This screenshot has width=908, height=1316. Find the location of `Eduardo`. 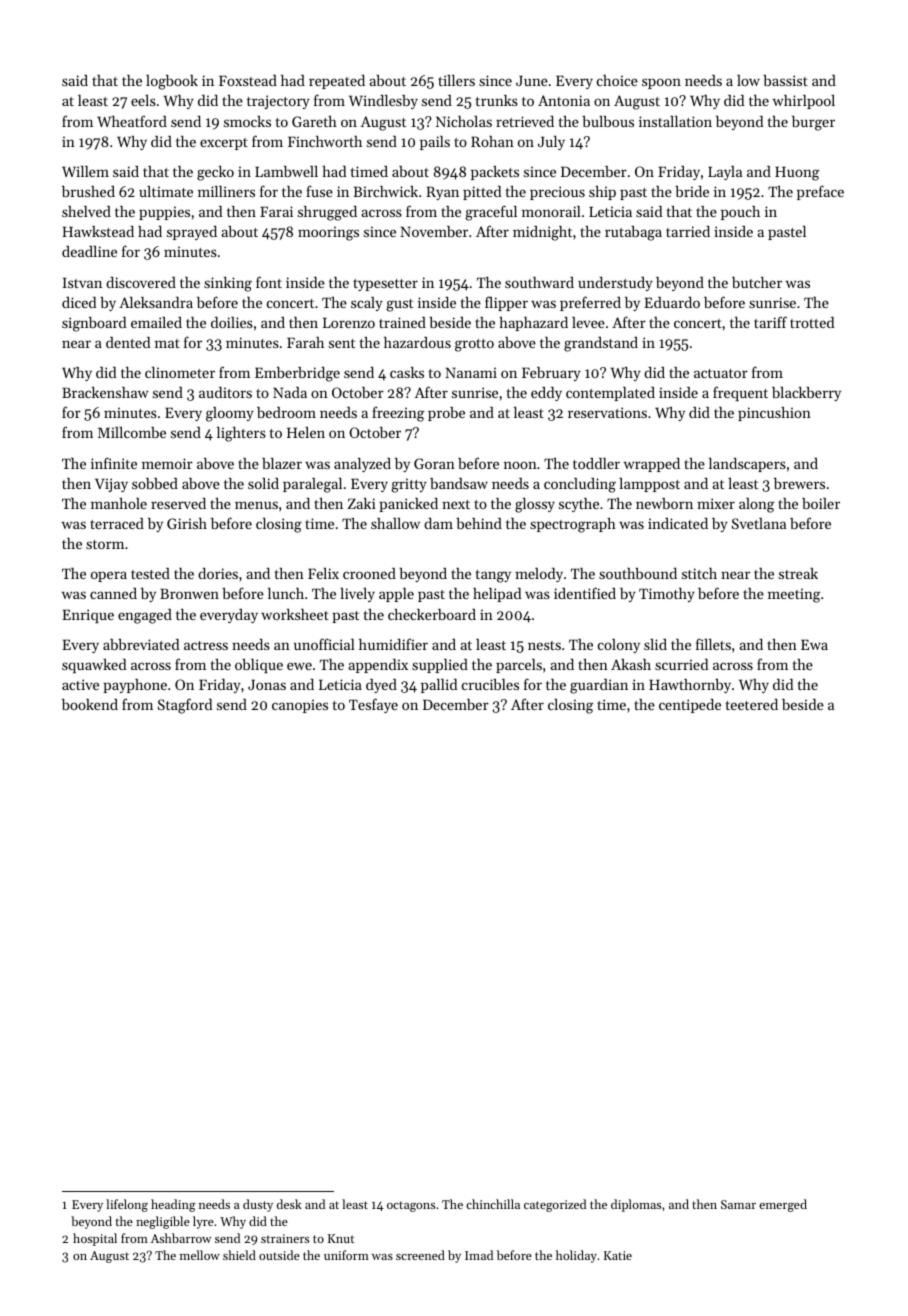

Eduardo is located at coordinates (672, 302).
